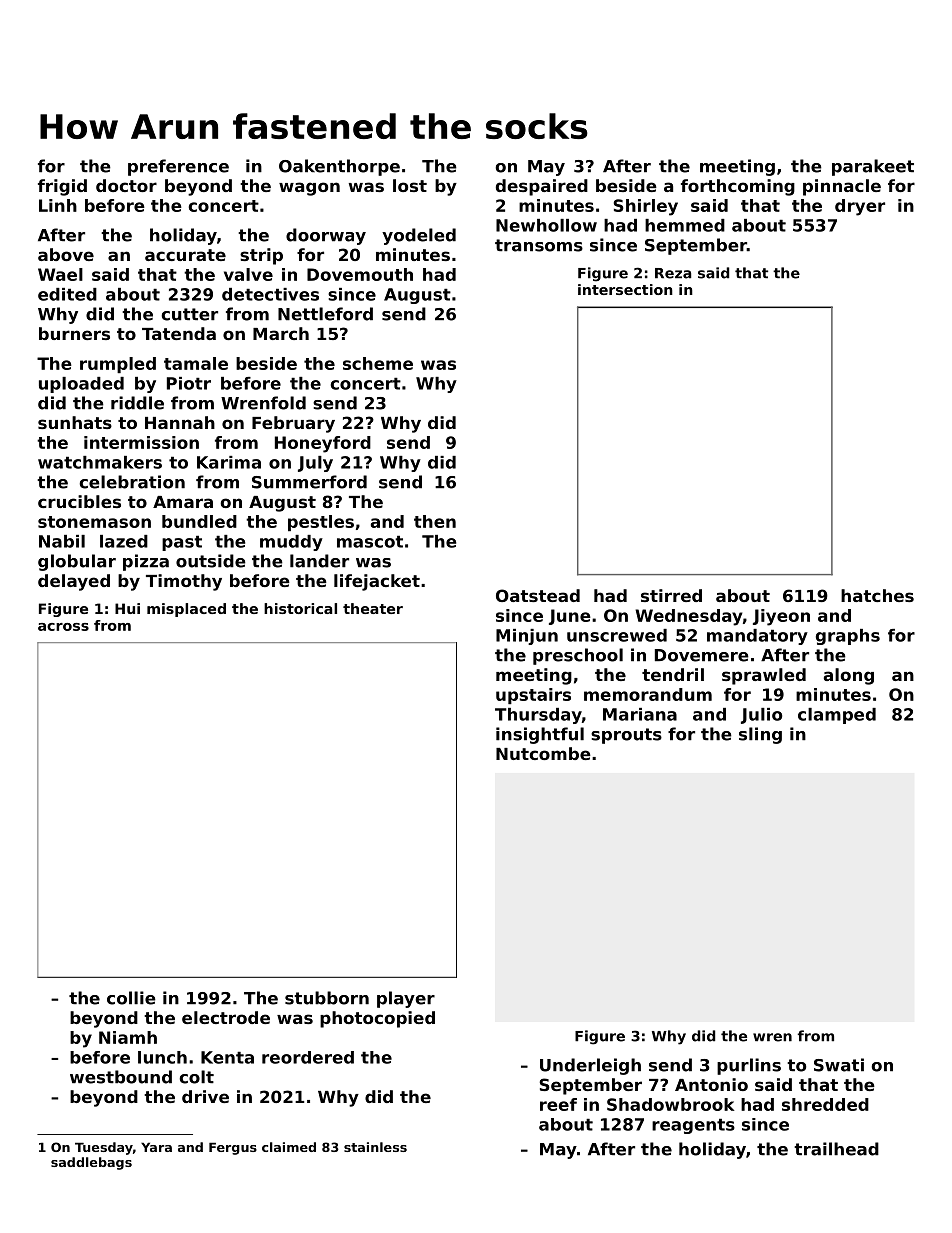 The height and width of the image is (1233, 952). I want to click on Fergus, so click(233, 1148).
